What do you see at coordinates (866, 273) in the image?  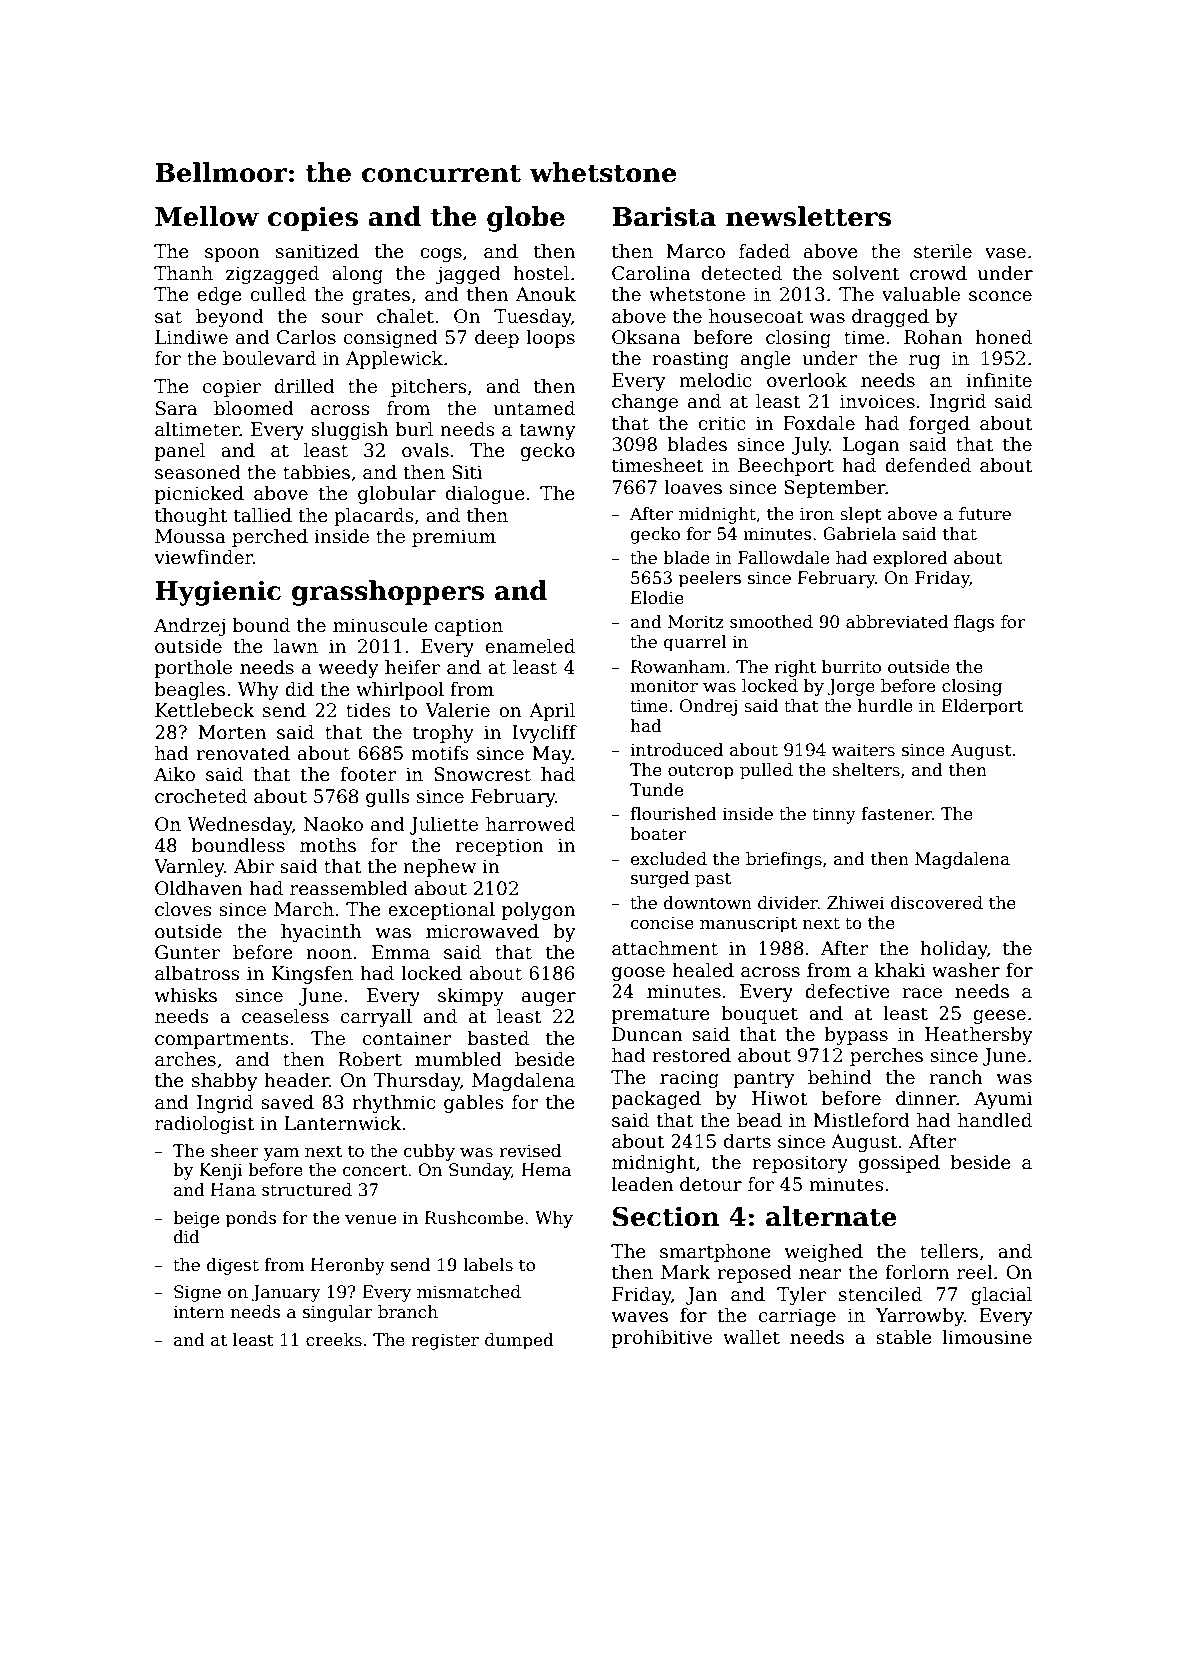 I see `solvent` at bounding box center [866, 273].
